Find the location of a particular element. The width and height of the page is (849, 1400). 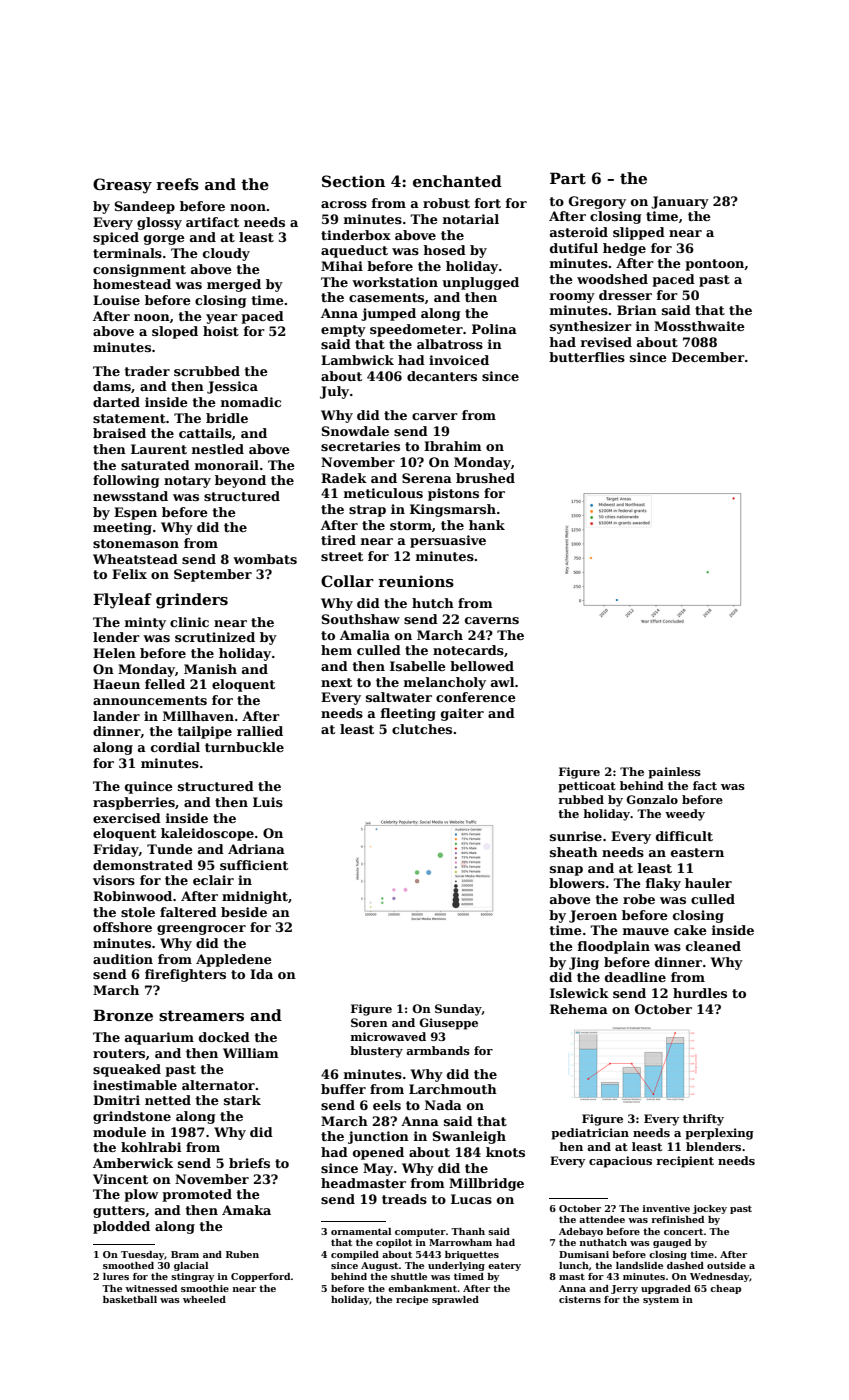

Radek is located at coordinates (344, 478).
